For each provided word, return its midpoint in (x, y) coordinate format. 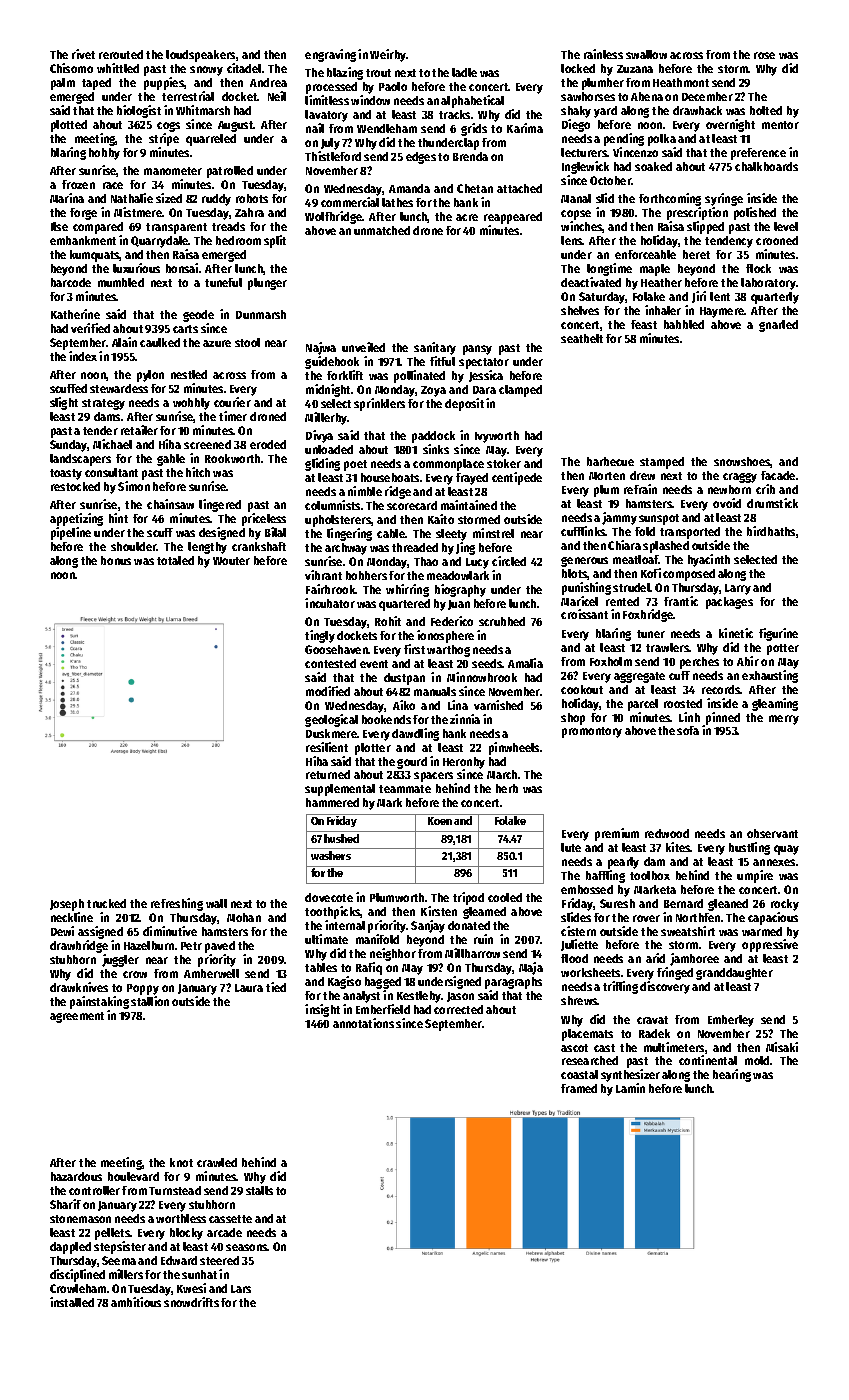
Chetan (475, 188)
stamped (662, 463)
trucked (106, 903)
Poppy (143, 989)
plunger (267, 284)
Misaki (782, 1047)
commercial (350, 202)
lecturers (584, 152)
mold (757, 1060)
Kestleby (419, 997)
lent (720, 296)
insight (322, 1010)
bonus (116, 560)
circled (509, 561)
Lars (241, 1289)
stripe (164, 139)
